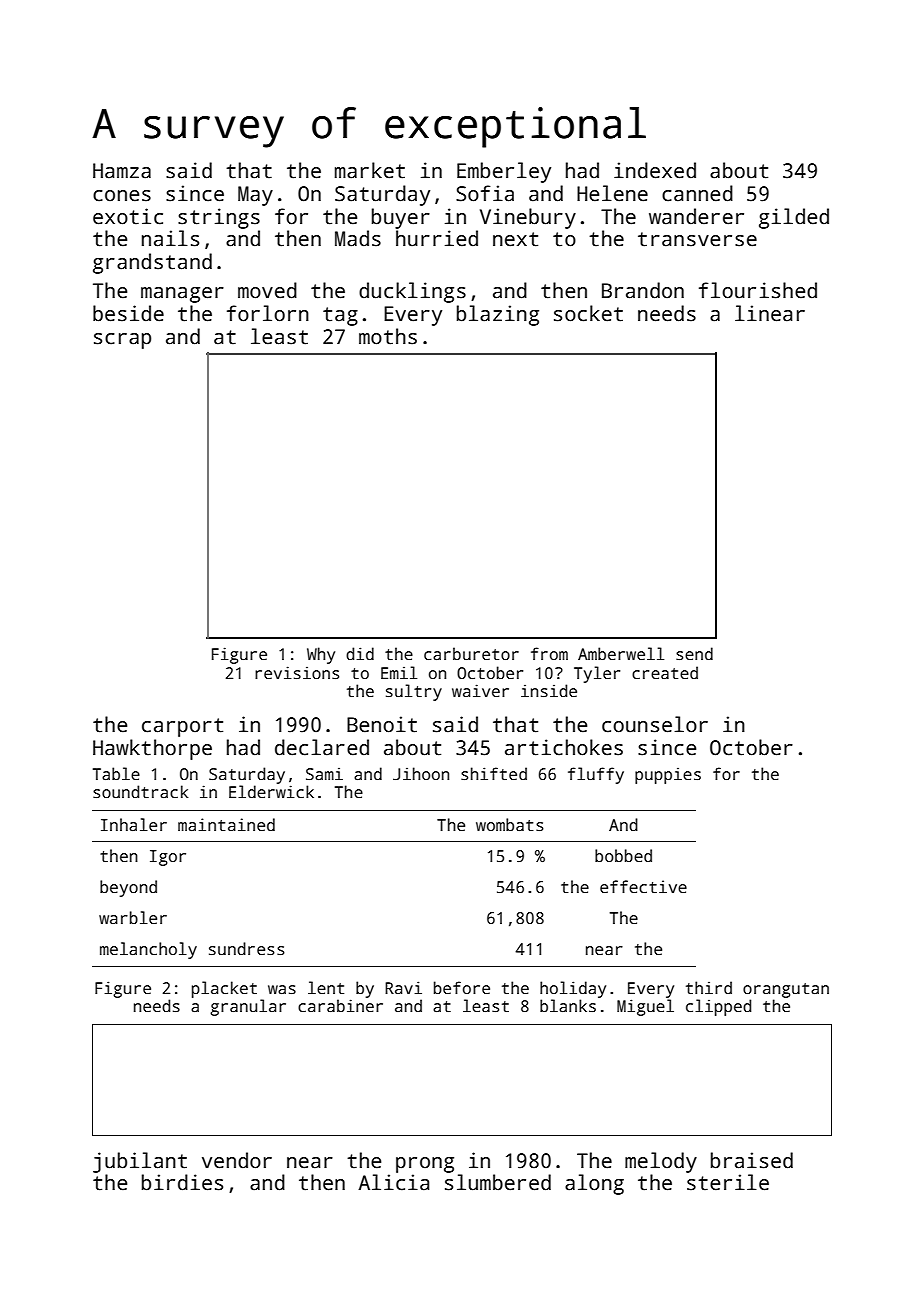 The height and width of the screenshot is (1308, 924). I want to click on Jihoon, so click(421, 774).
